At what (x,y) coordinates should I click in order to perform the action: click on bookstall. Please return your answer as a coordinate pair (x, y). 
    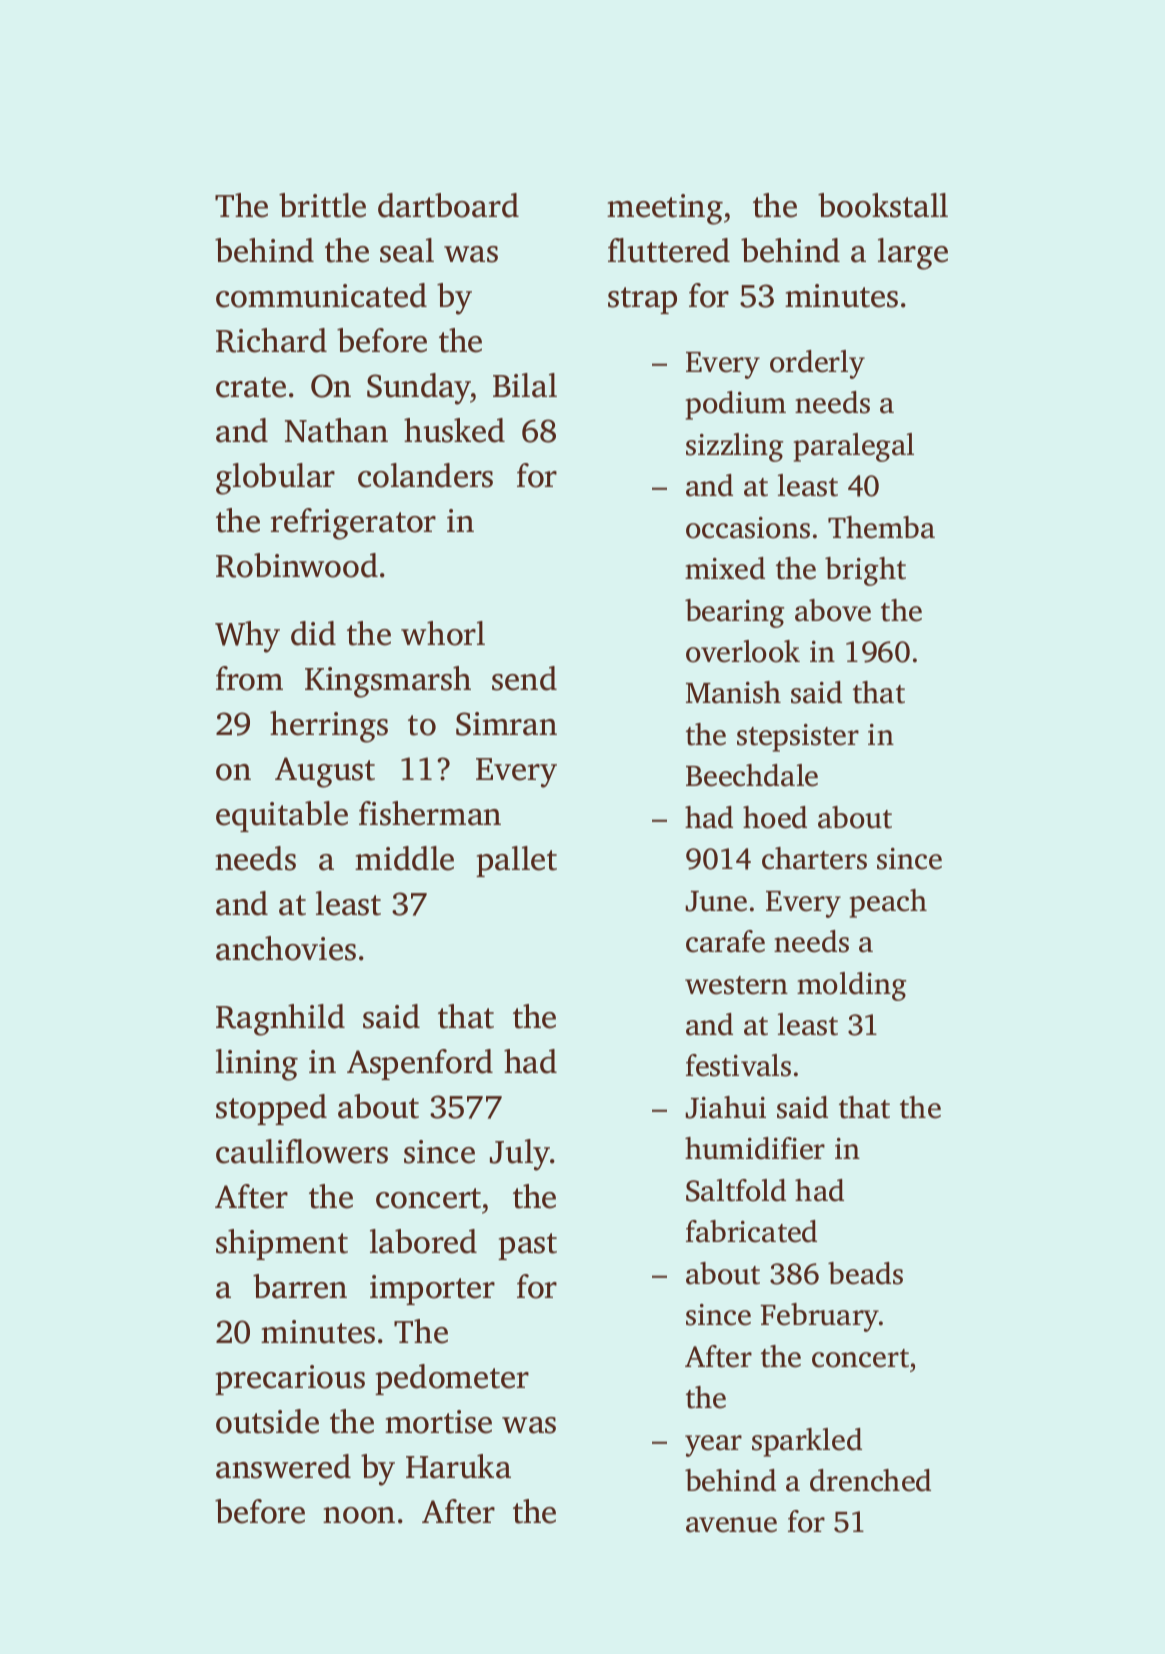
    Looking at the image, I should click on (883, 205).
